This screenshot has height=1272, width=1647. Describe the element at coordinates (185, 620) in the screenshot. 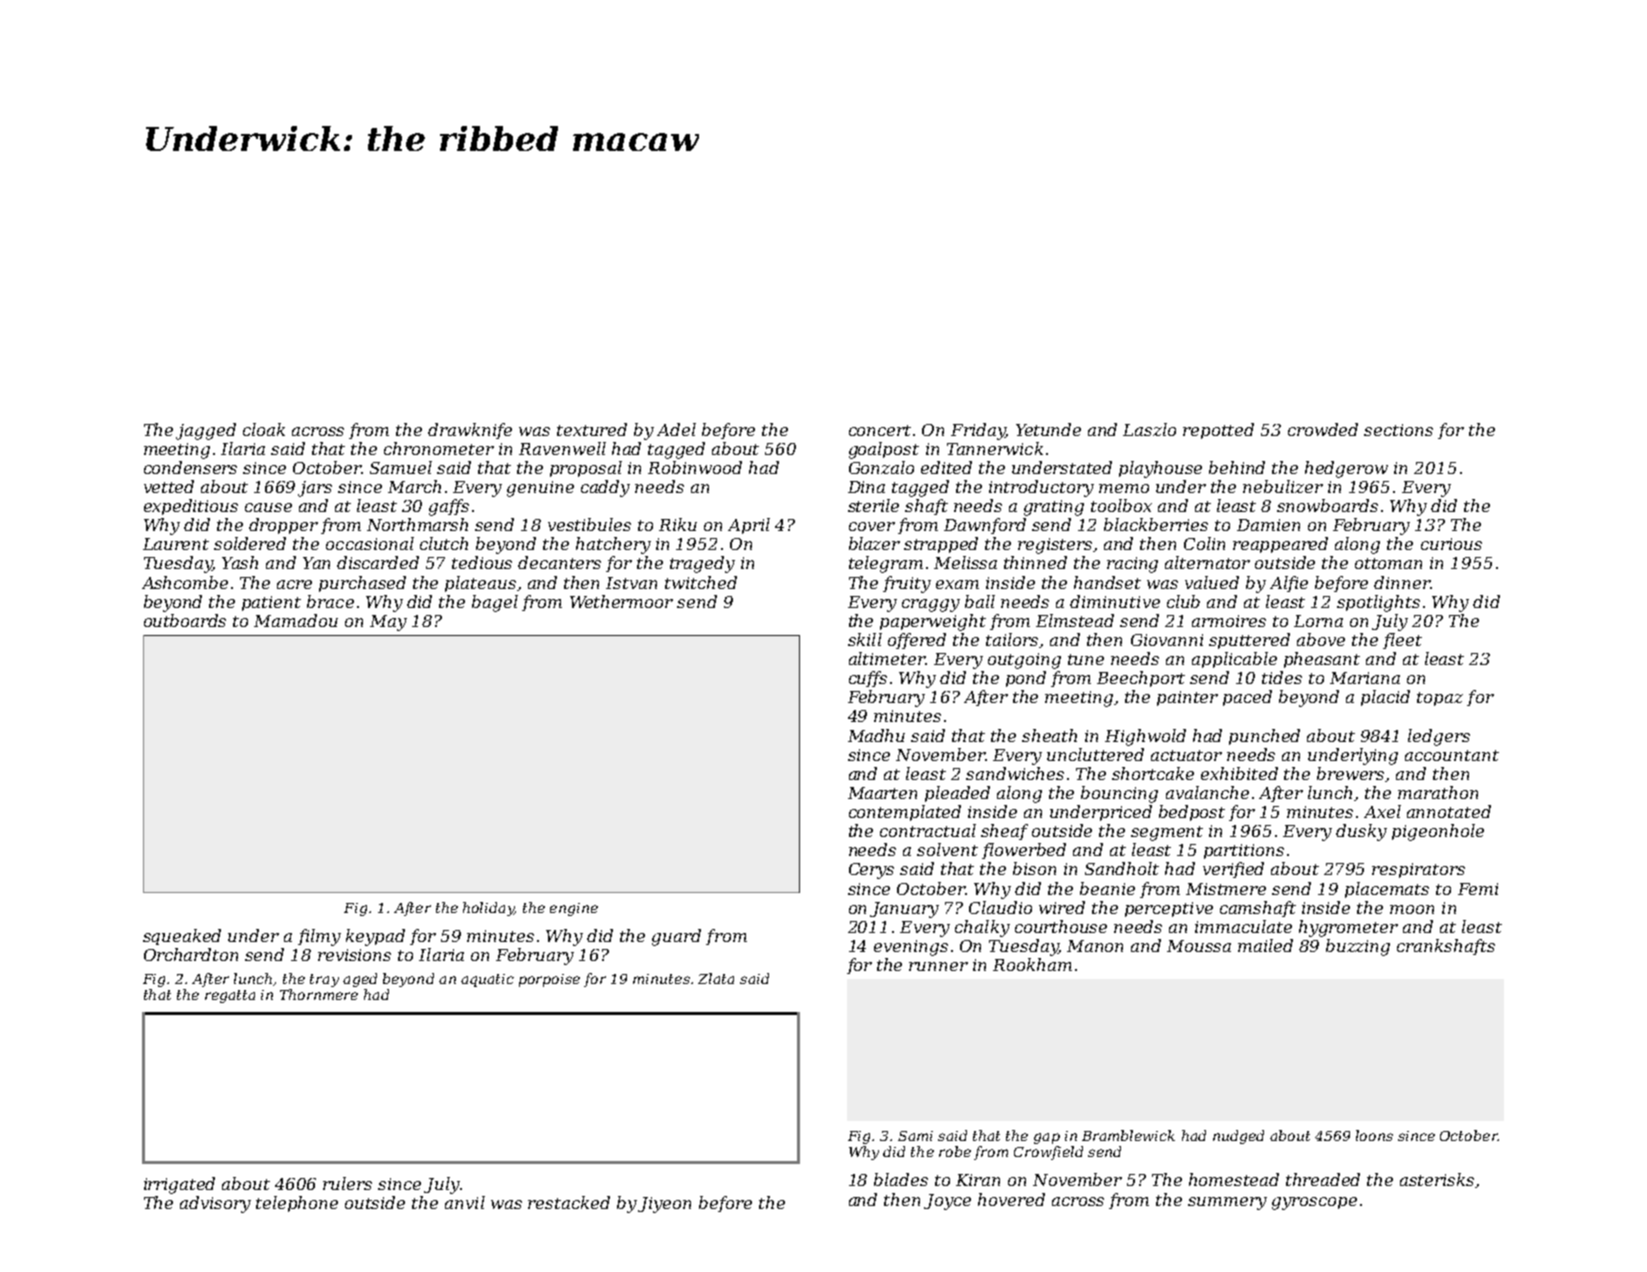

I see `outboards` at that location.
